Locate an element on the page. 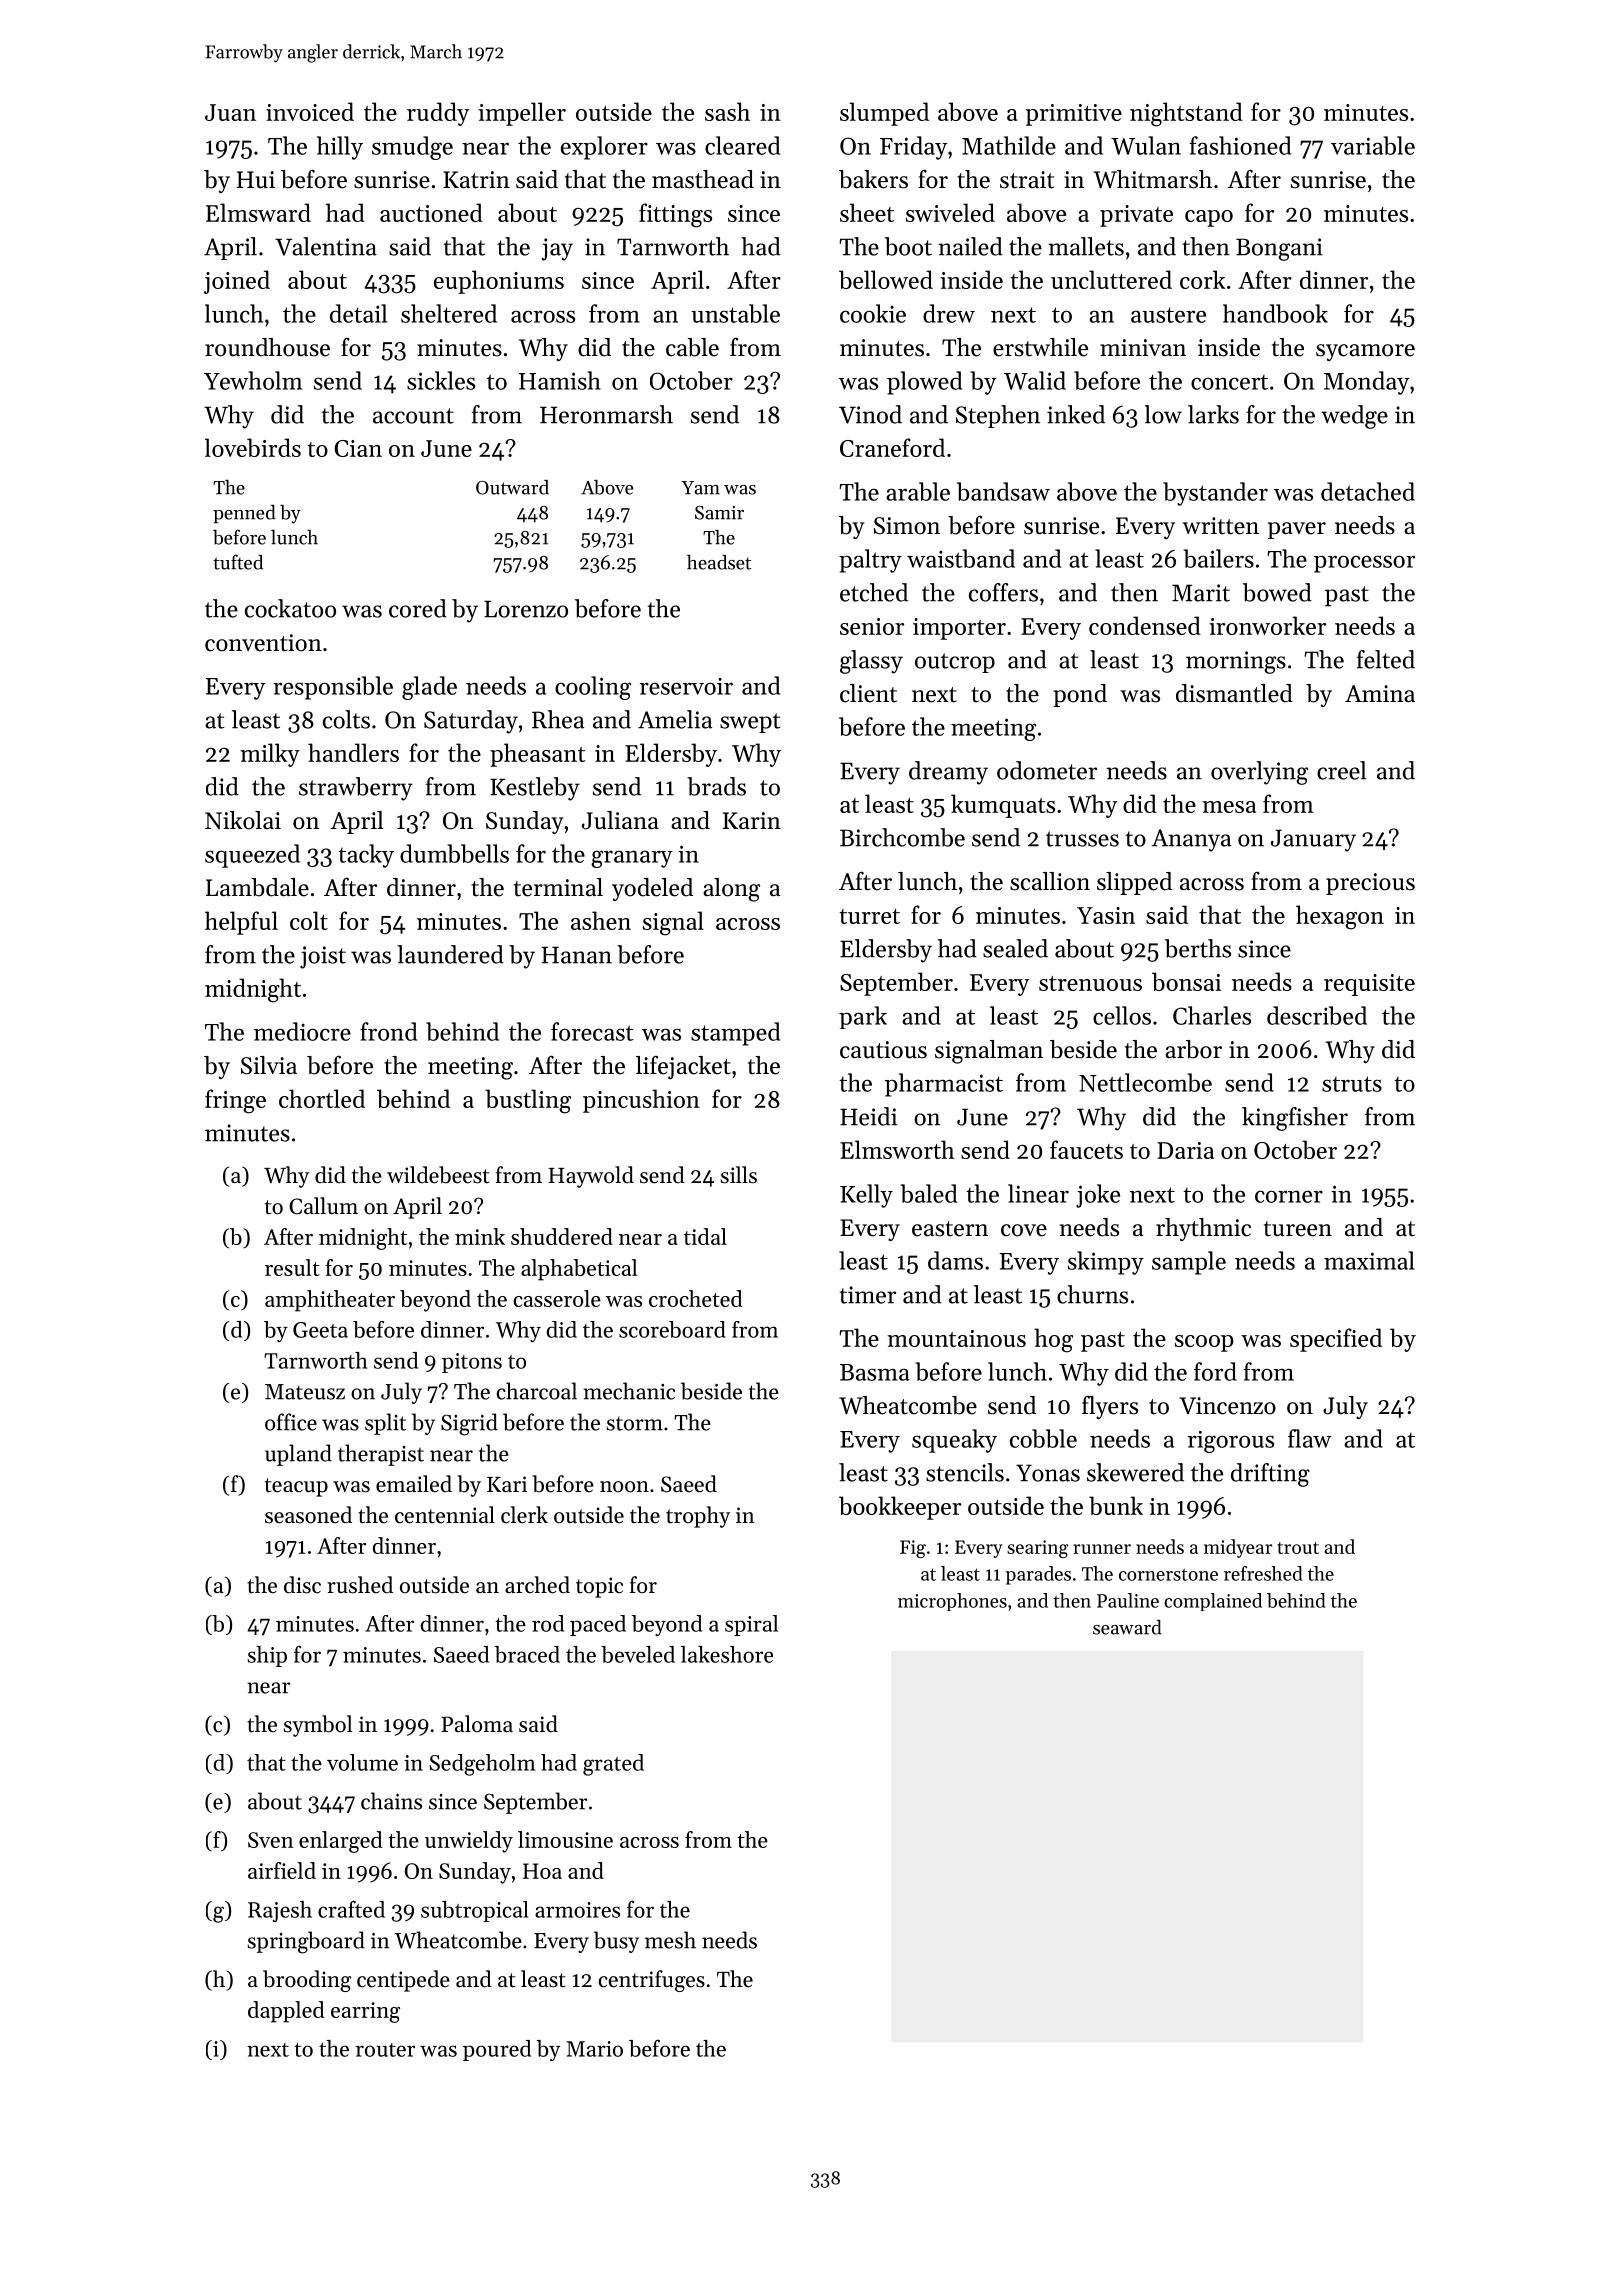 Image resolution: width=1620 pixels, height=2292 pixels. variable is located at coordinates (1373, 145).
